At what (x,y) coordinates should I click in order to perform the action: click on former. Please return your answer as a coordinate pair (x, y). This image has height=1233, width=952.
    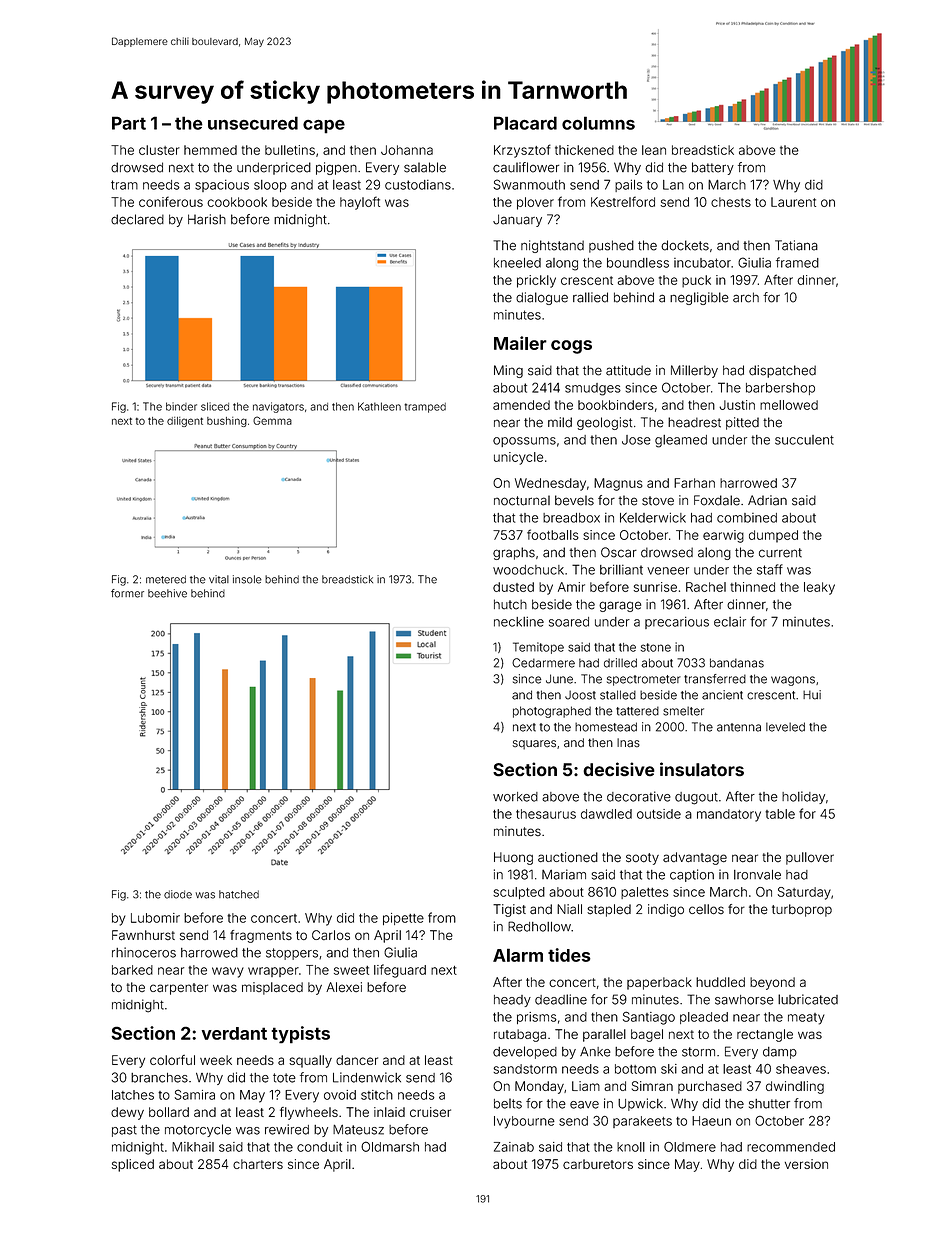
    Looking at the image, I should click on (127, 593).
